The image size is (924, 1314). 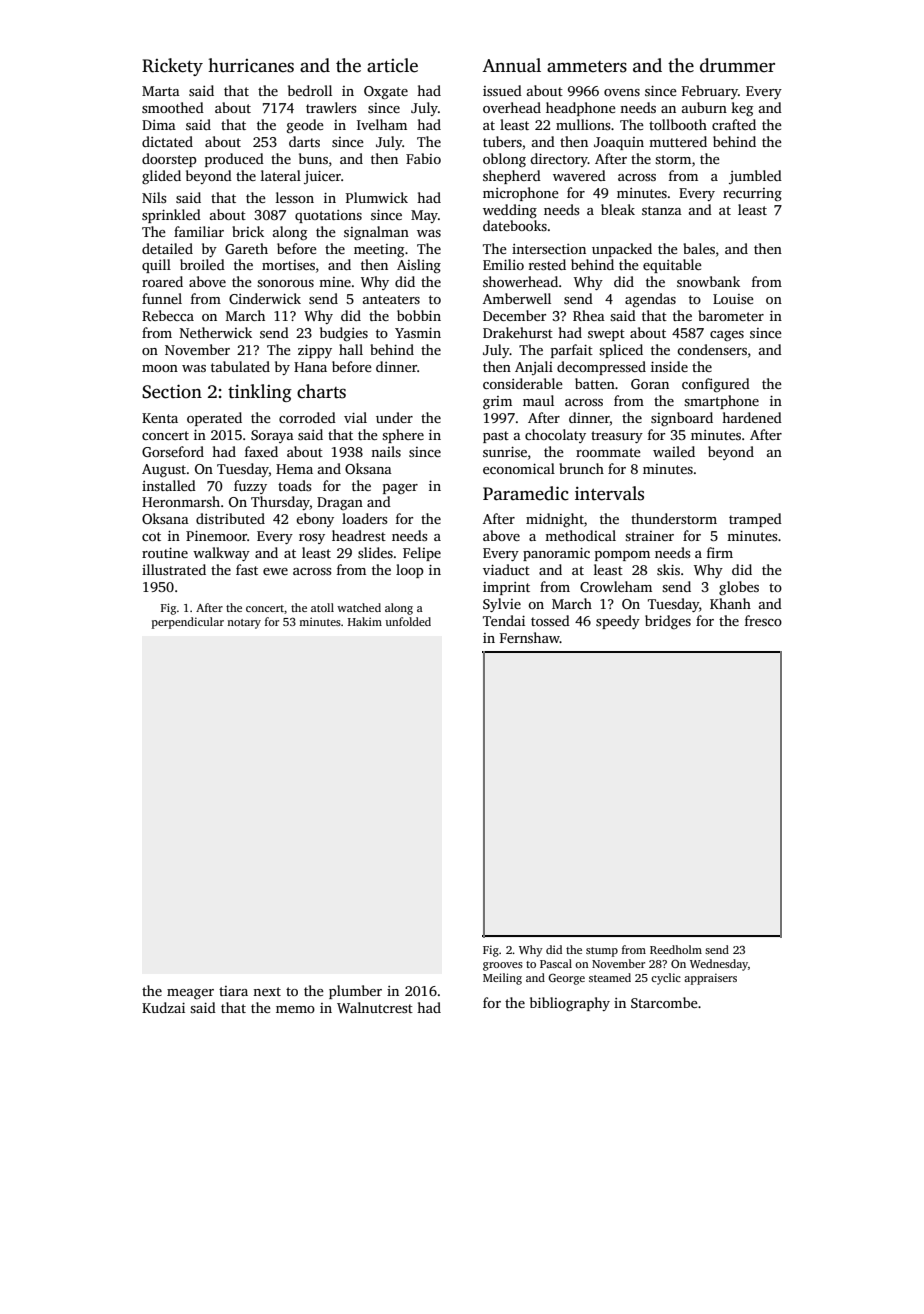 What do you see at coordinates (609, 493) in the image?
I see `intervals` at bounding box center [609, 493].
